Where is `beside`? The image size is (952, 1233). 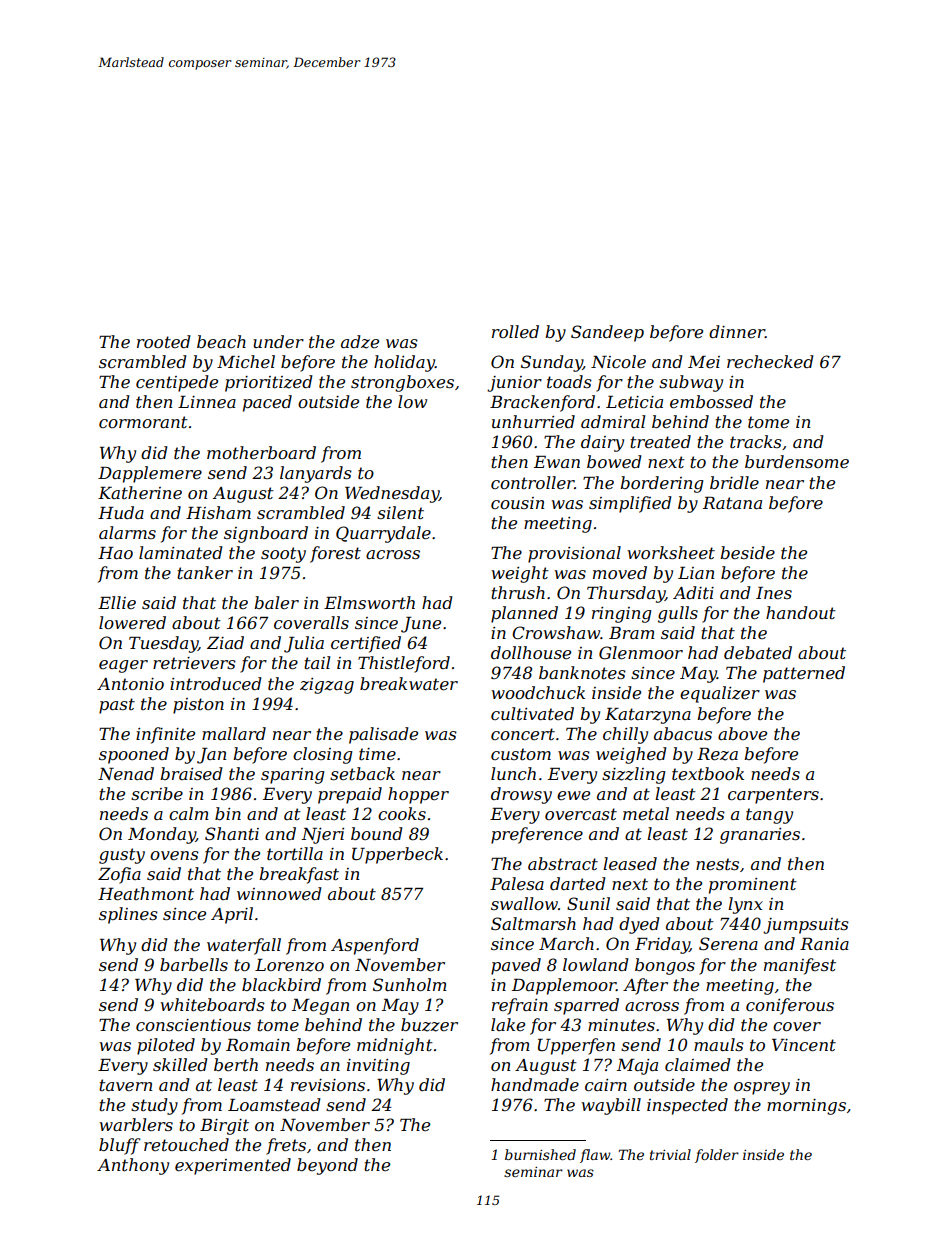
beside is located at coordinates (747, 552).
